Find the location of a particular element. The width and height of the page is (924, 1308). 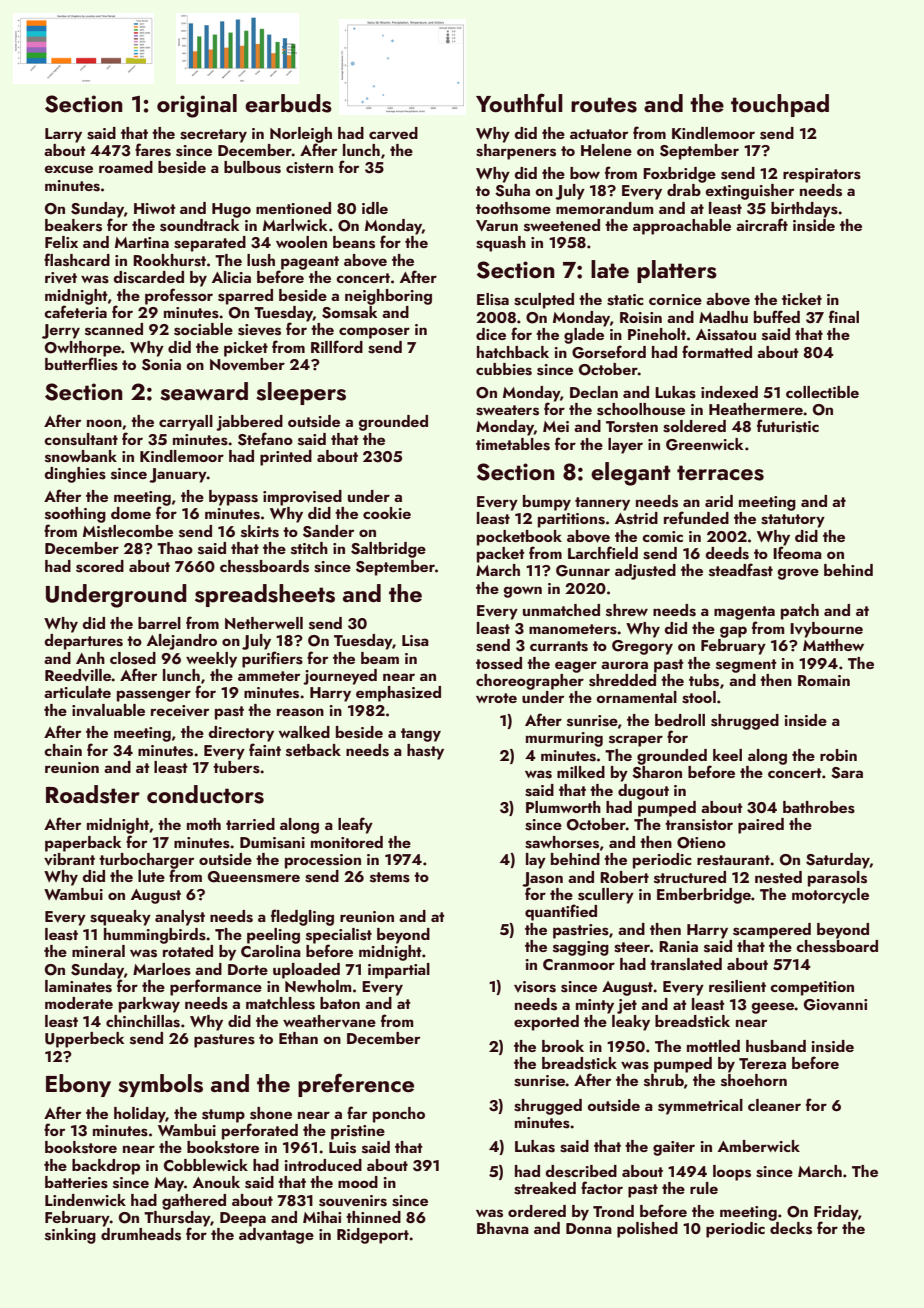

Larry is located at coordinates (63, 135).
